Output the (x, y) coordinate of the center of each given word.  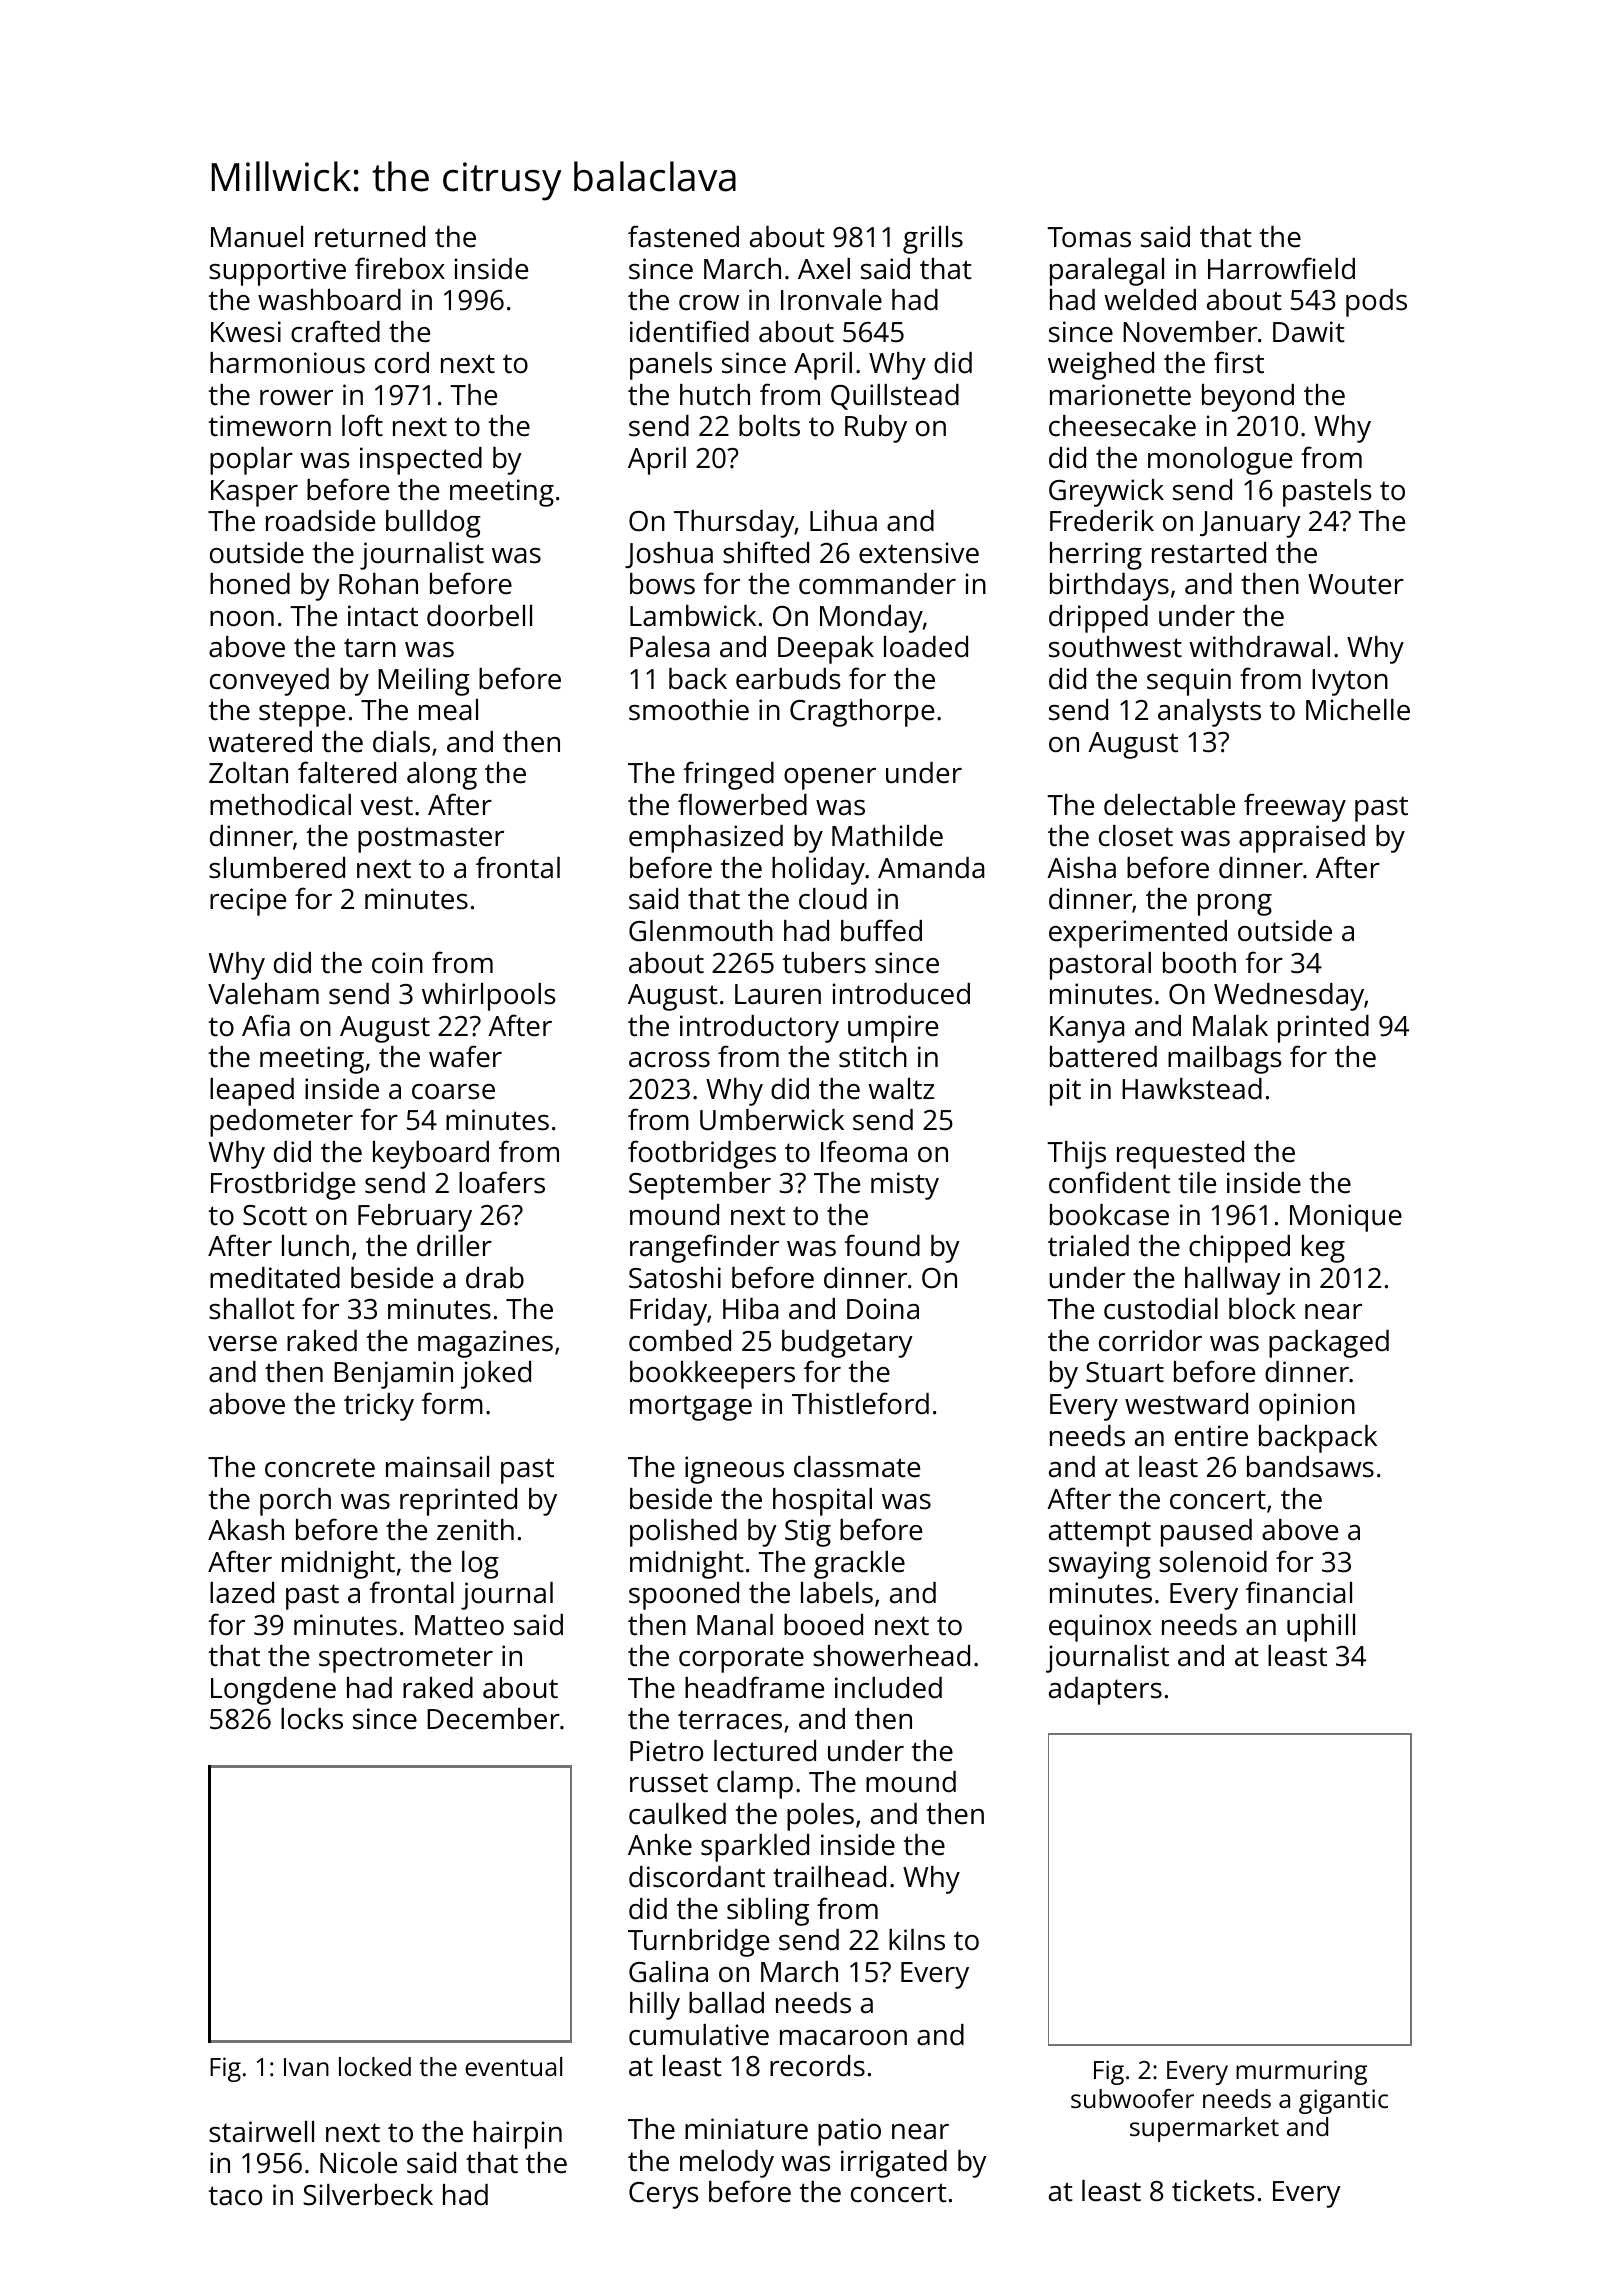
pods (1376, 303)
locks (312, 1719)
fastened (683, 236)
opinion (1307, 1407)
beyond (1248, 398)
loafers (502, 1182)
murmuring (1301, 2072)
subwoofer (1132, 2098)
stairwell (261, 2132)
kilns (917, 1940)
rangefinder (704, 1248)
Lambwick (693, 616)
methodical (280, 805)
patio (849, 2132)
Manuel (257, 237)
